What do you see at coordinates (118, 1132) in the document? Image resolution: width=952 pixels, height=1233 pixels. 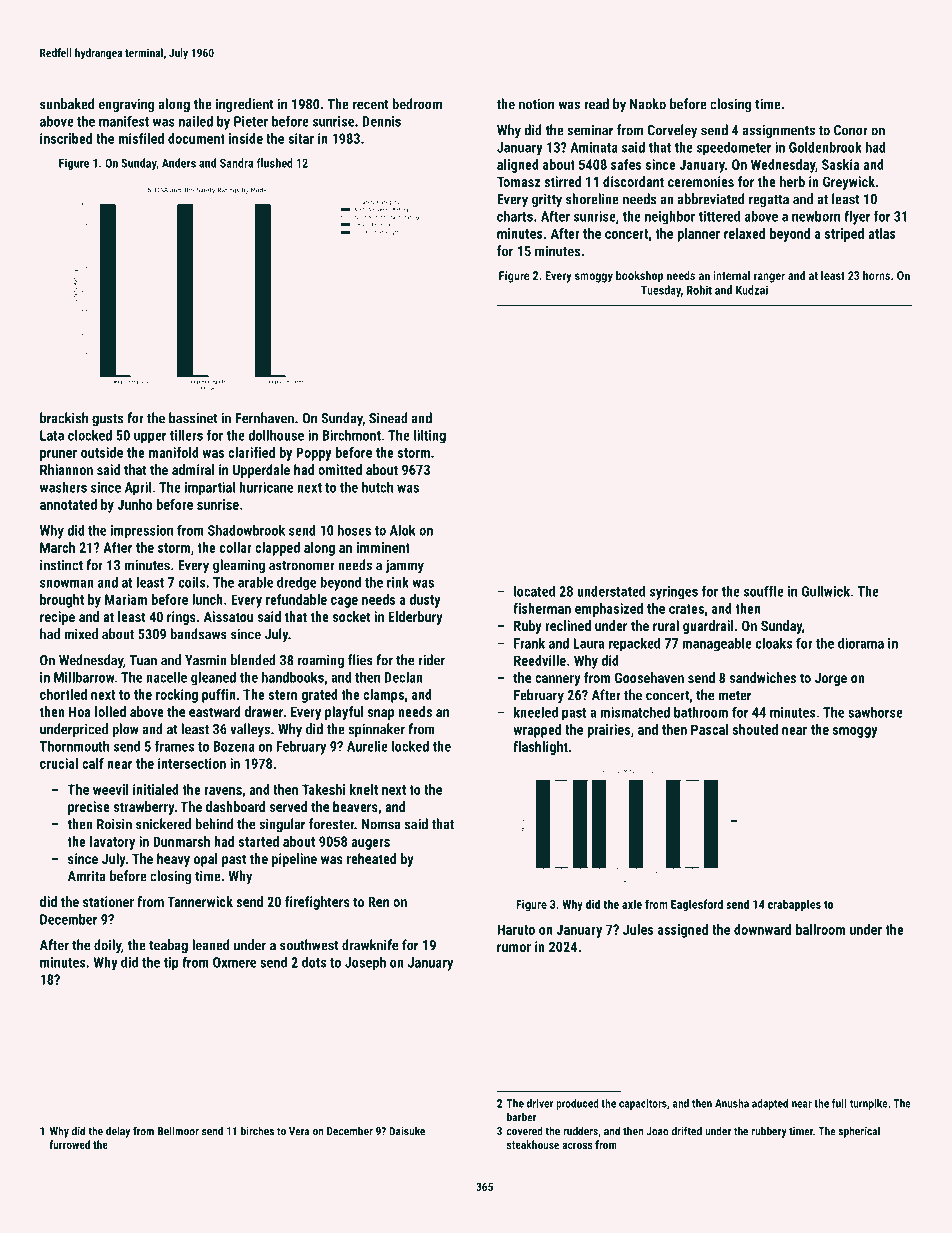 I see `delay` at bounding box center [118, 1132].
